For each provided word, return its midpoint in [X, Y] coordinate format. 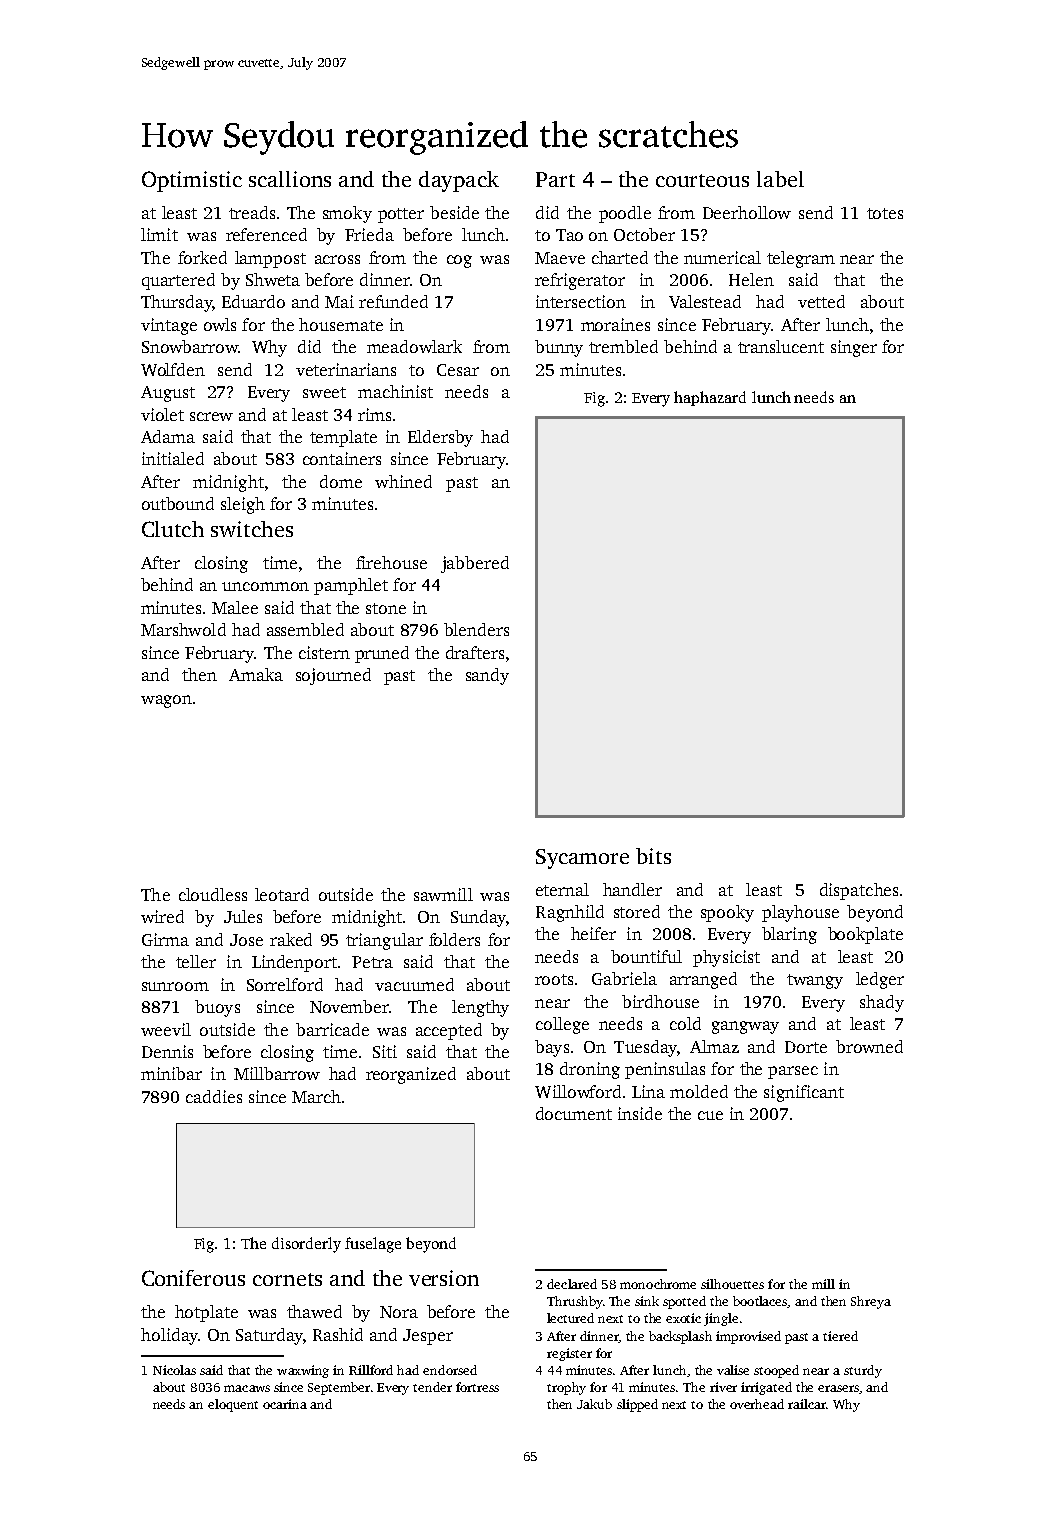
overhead [757, 1404]
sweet [324, 392]
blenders [476, 629]
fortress [477, 1387]
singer [854, 348]
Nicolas [174, 1370]
